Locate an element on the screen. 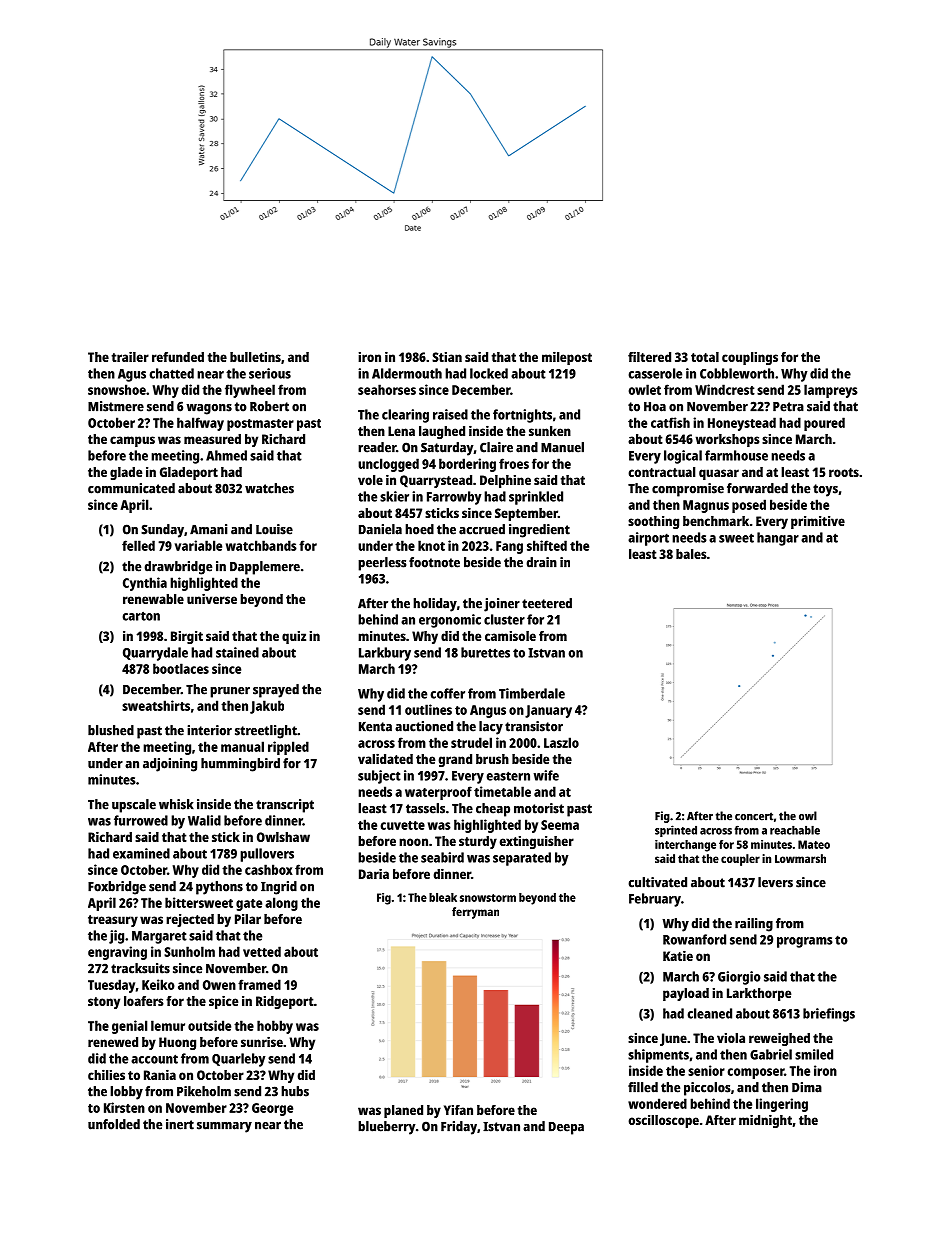 The height and width of the screenshot is (1233, 952). renewable is located at coordinates (153, 599).
